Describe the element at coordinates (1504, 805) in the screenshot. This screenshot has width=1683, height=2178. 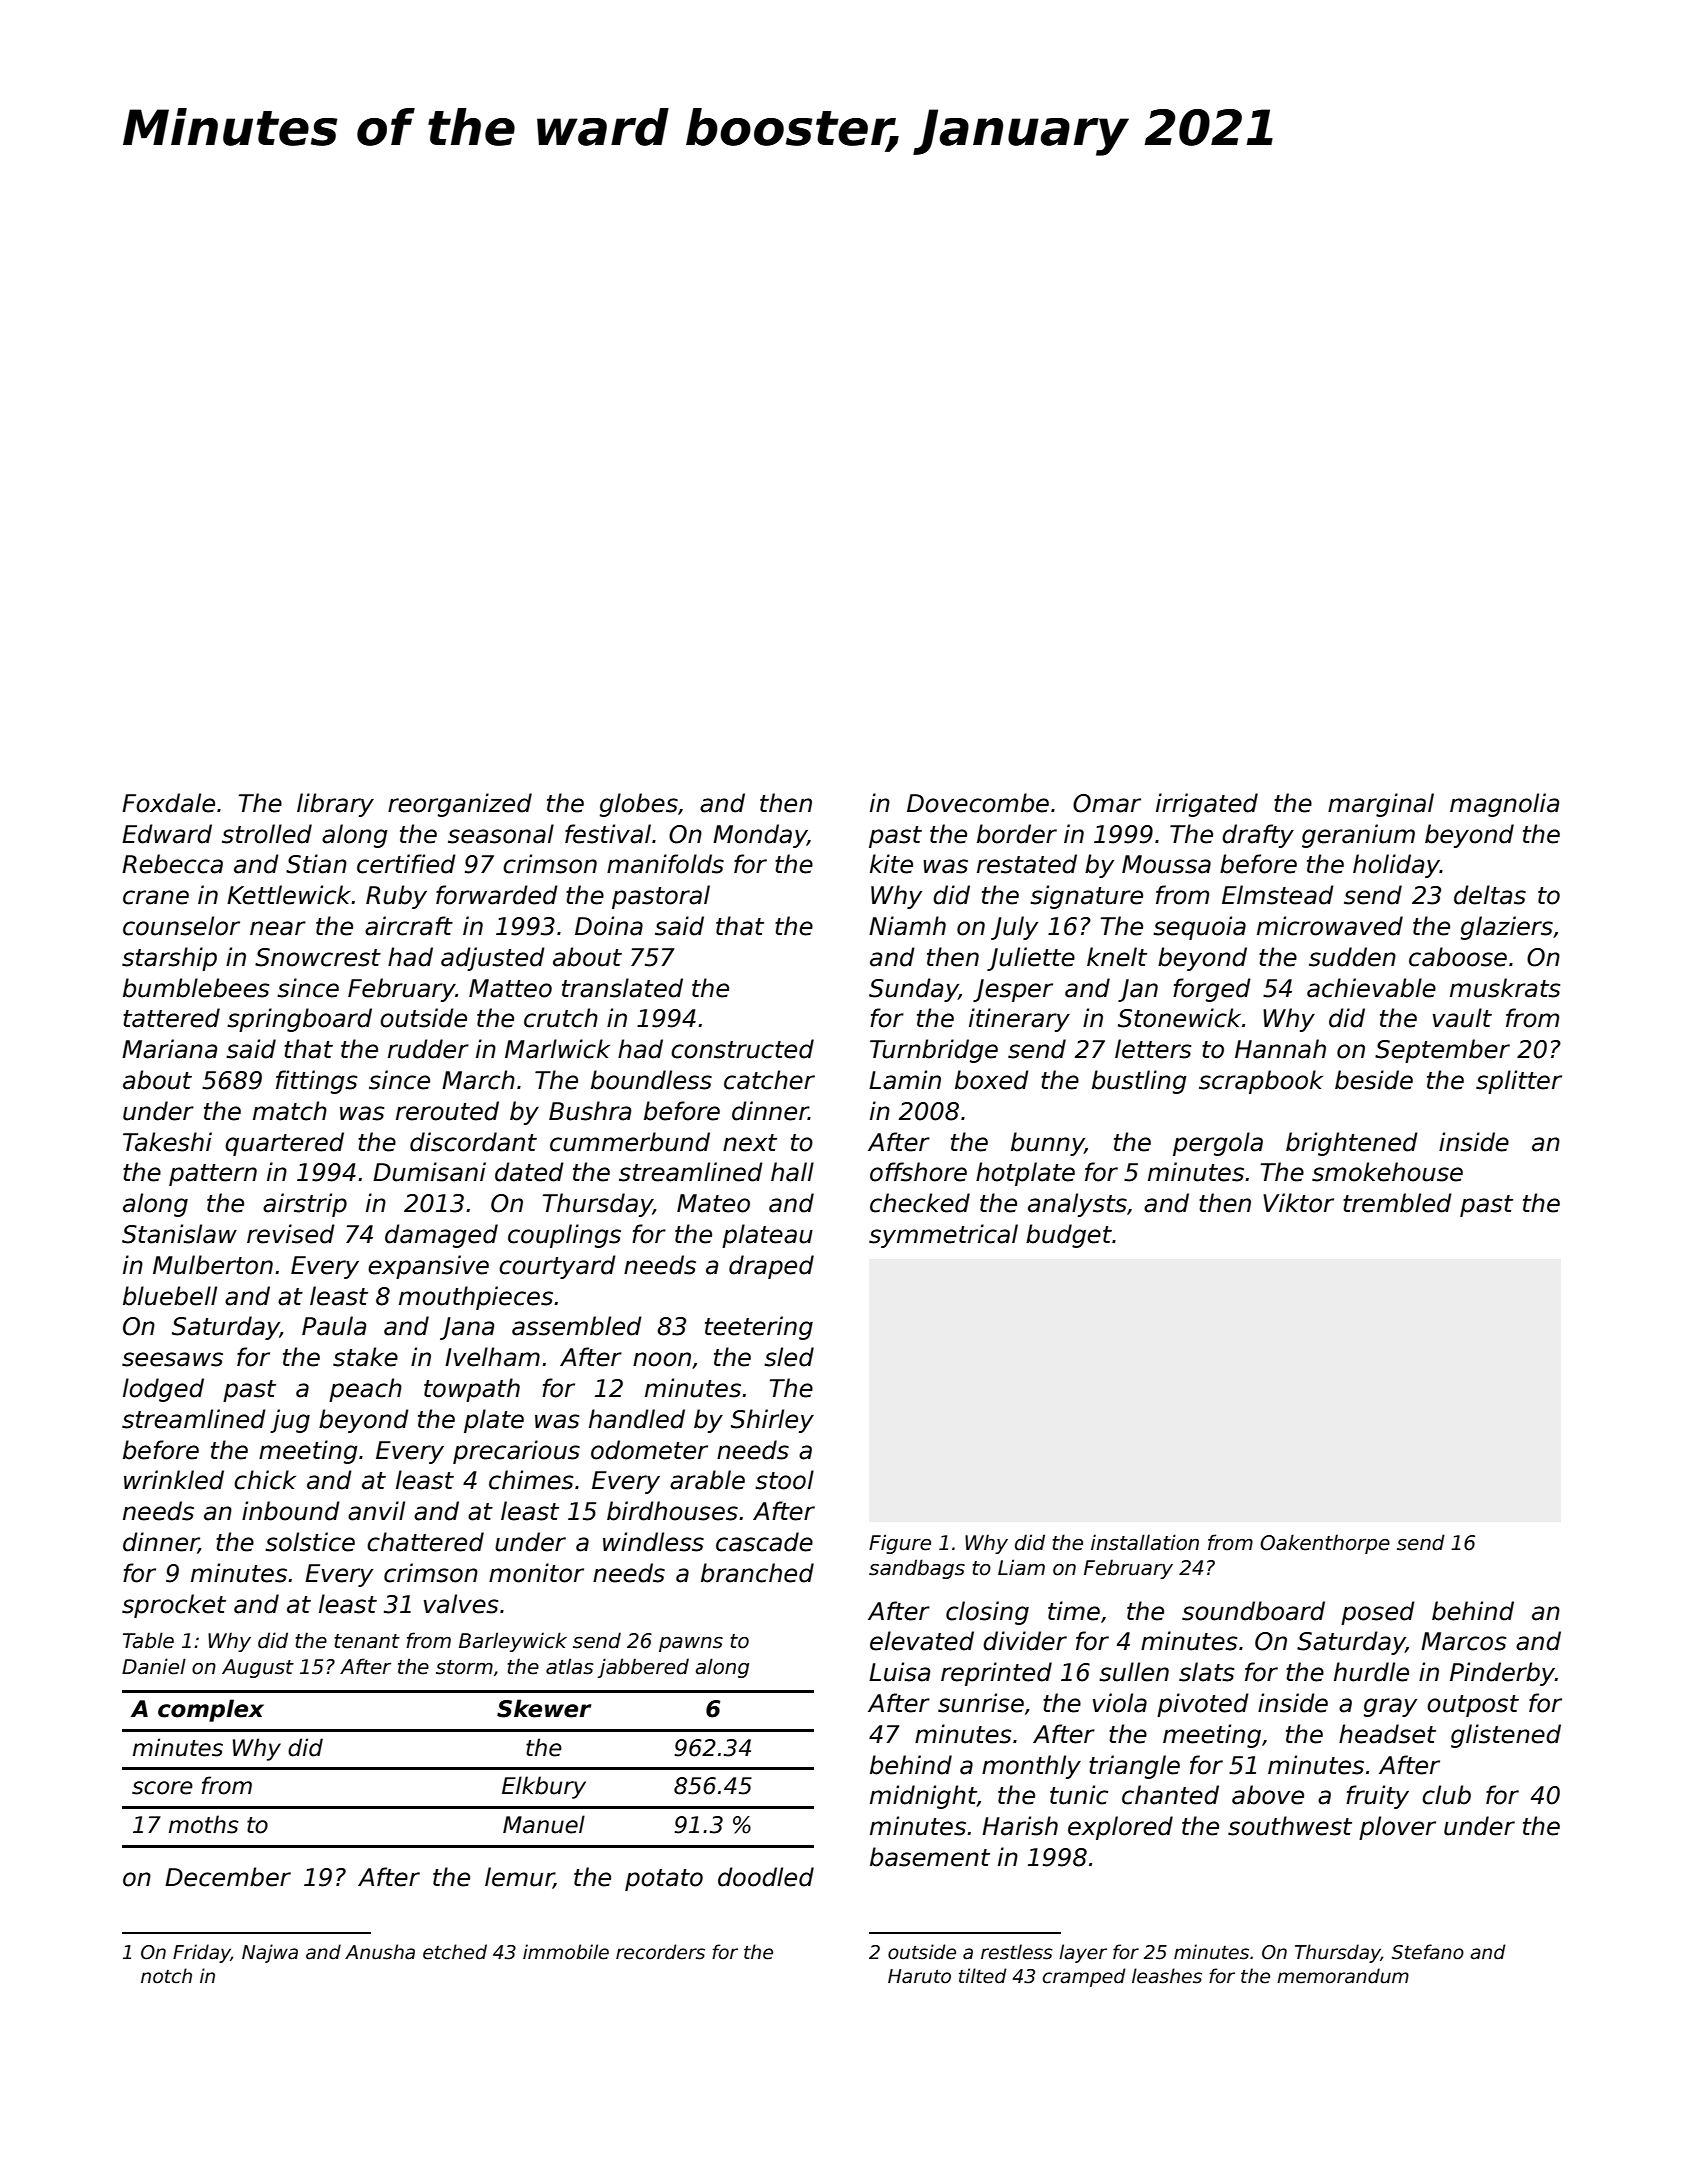
I see `magnolia` at that location.
